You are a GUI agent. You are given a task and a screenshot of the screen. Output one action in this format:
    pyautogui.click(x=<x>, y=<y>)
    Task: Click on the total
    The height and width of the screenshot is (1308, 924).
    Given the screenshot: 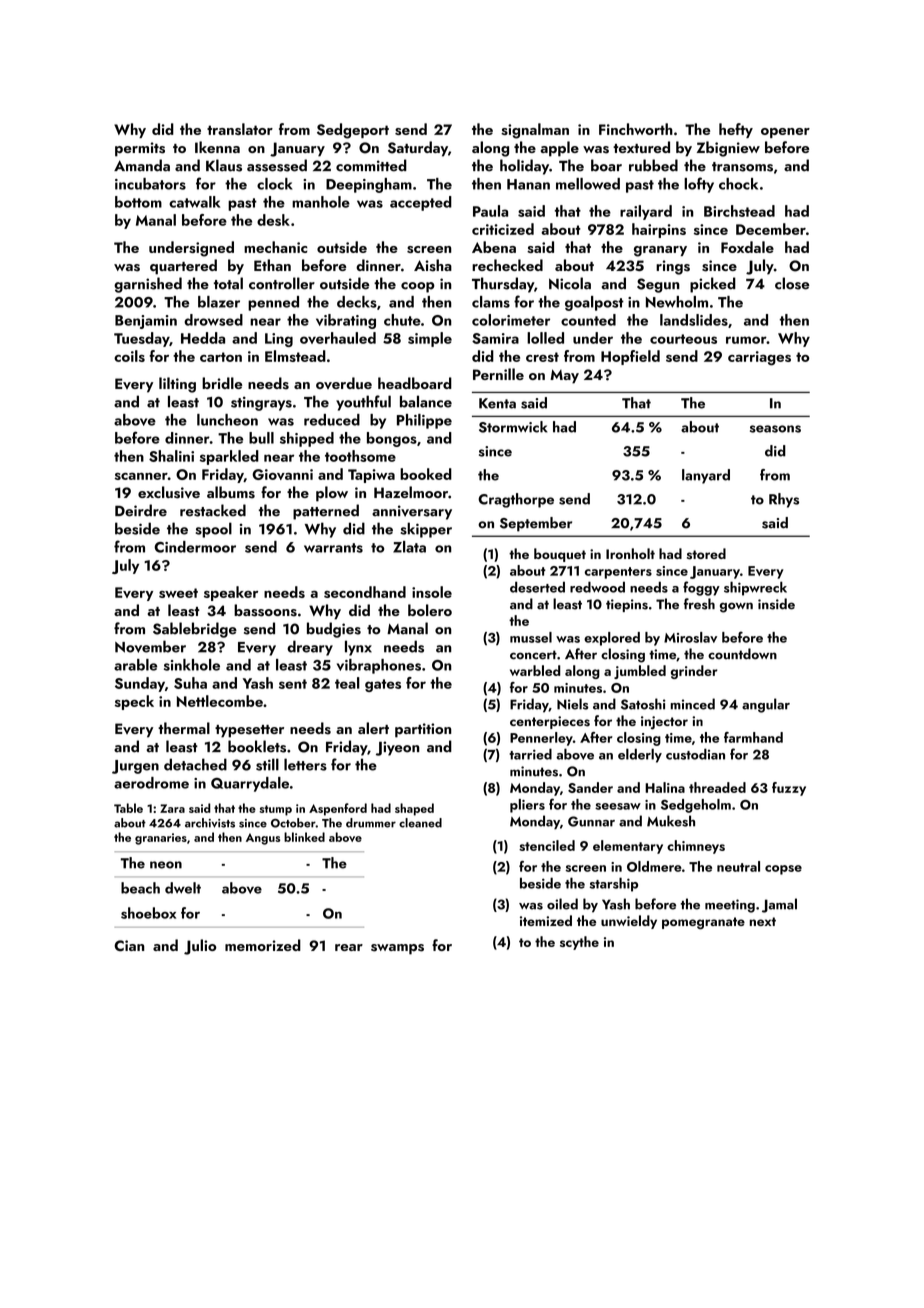 What is the action you would take?
    pyautogui.click(x=228, y=283)
